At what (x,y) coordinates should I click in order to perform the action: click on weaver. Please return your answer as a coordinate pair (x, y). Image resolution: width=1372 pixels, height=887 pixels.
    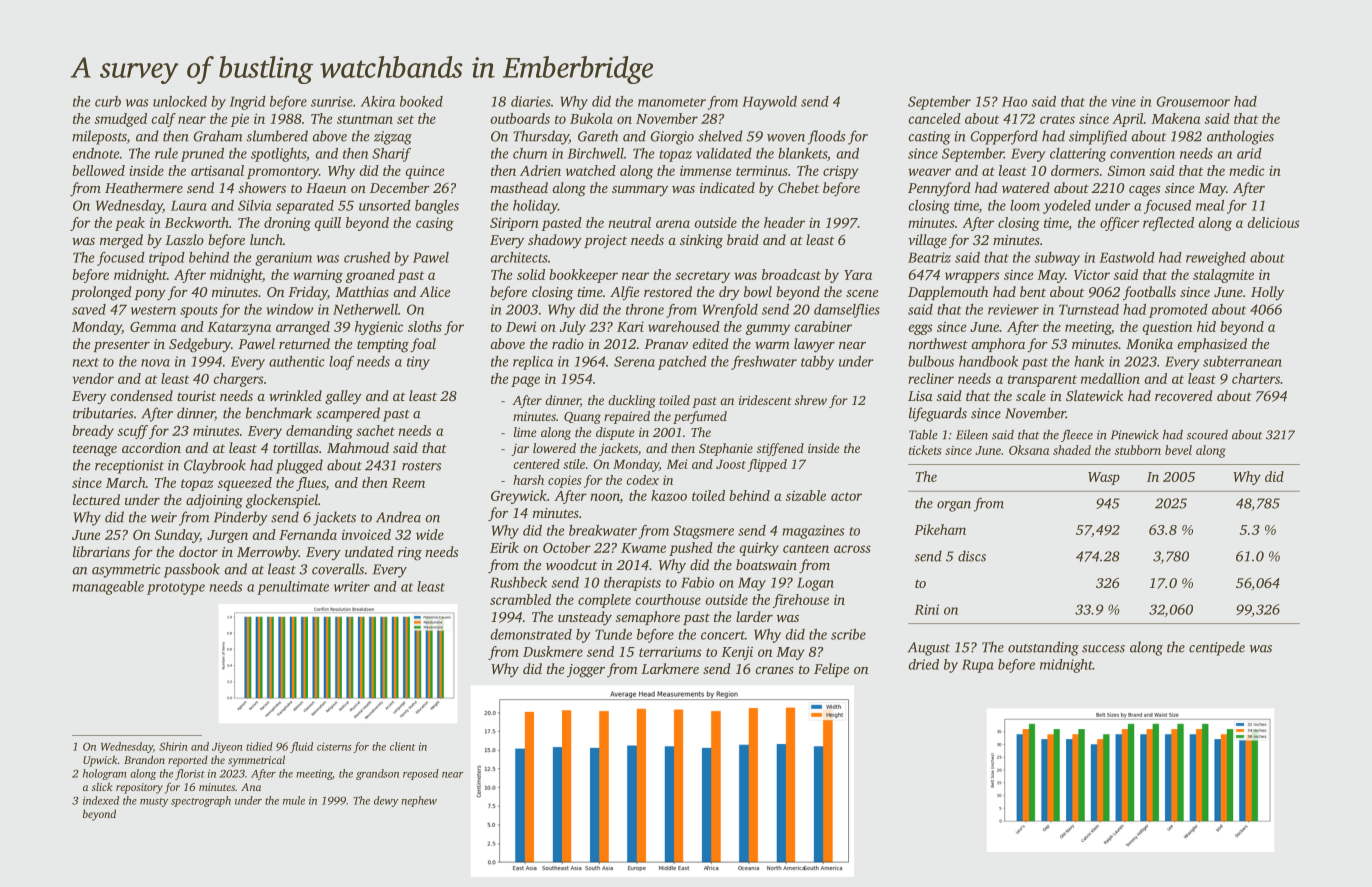
    Looking at the image, I should click on (929, 172).
